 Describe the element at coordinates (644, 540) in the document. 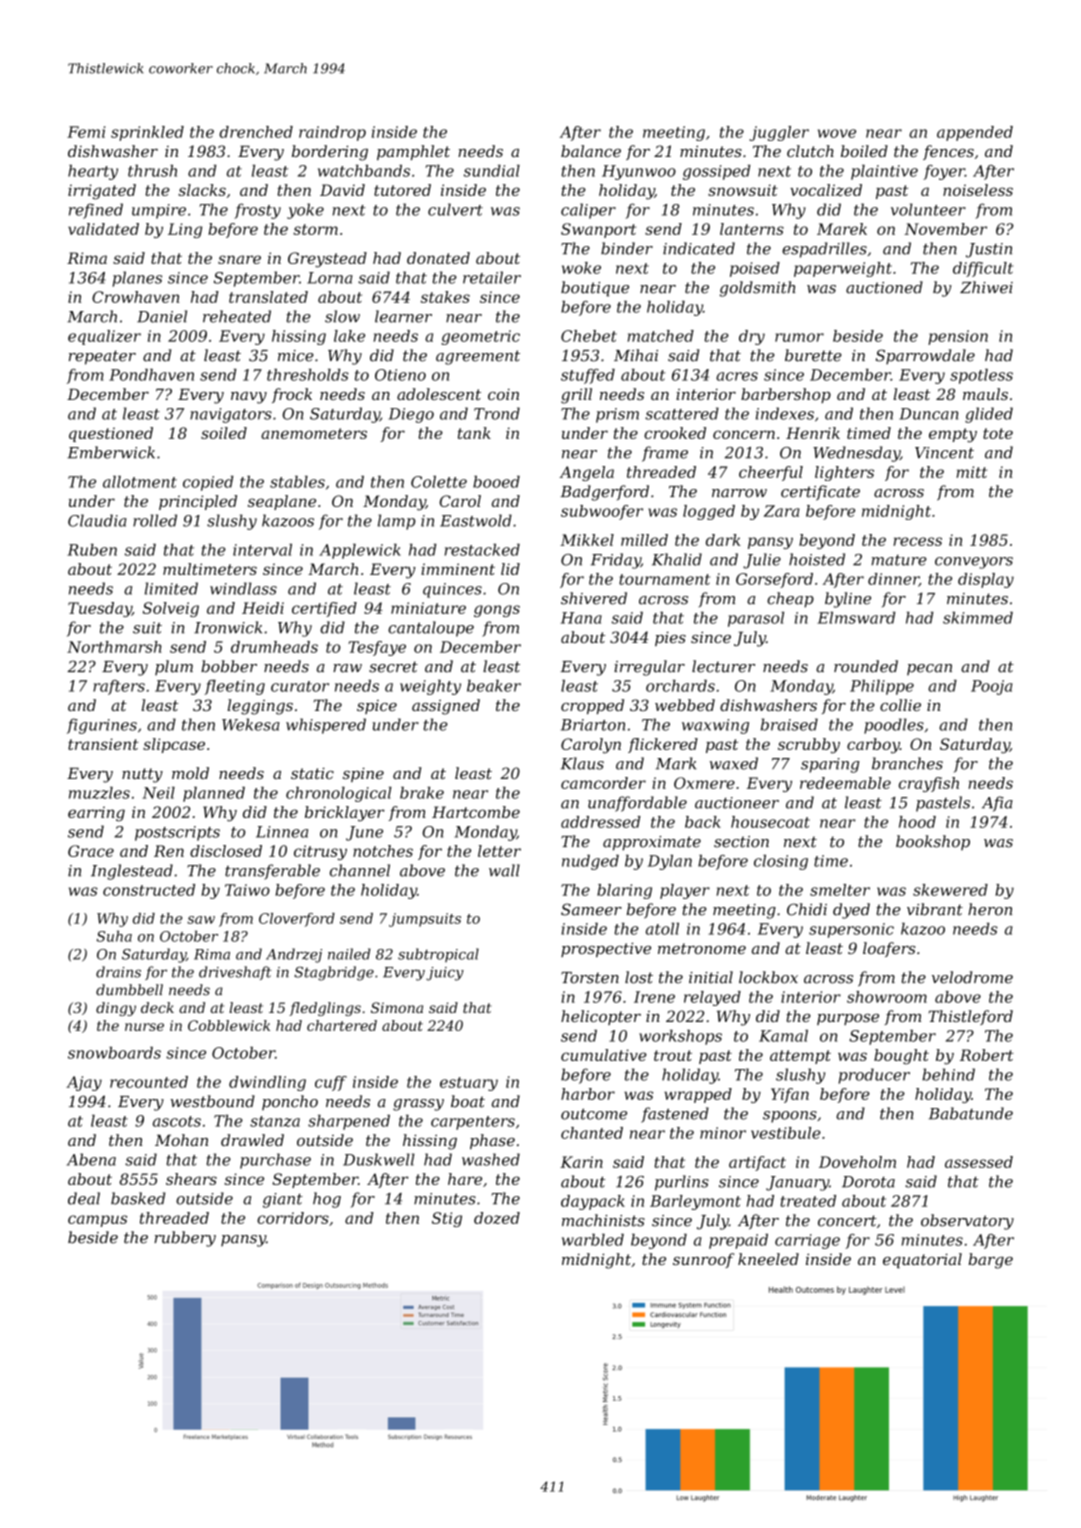

I see `milled` at that location.
